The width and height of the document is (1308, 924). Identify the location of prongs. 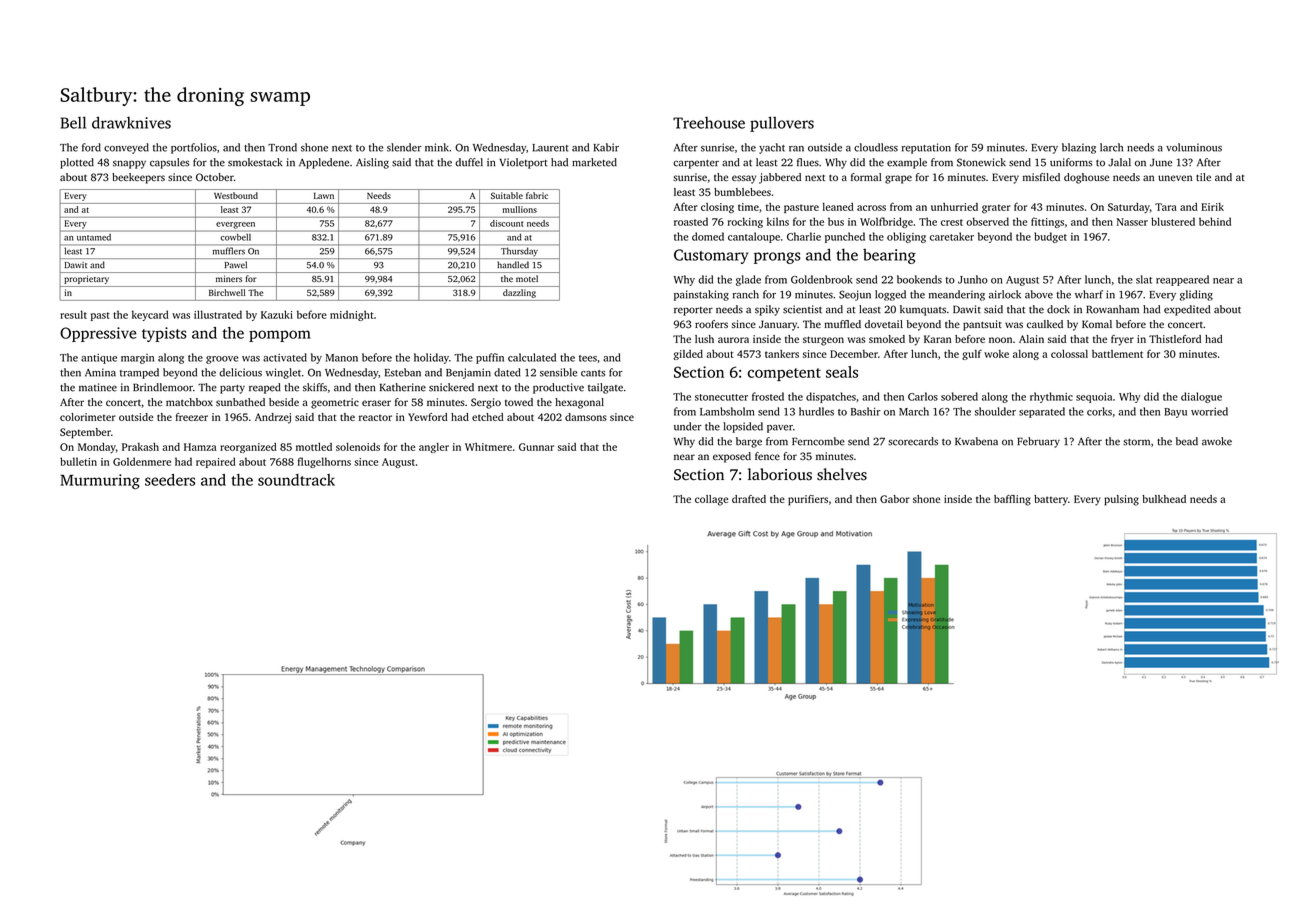
(777, 258).
